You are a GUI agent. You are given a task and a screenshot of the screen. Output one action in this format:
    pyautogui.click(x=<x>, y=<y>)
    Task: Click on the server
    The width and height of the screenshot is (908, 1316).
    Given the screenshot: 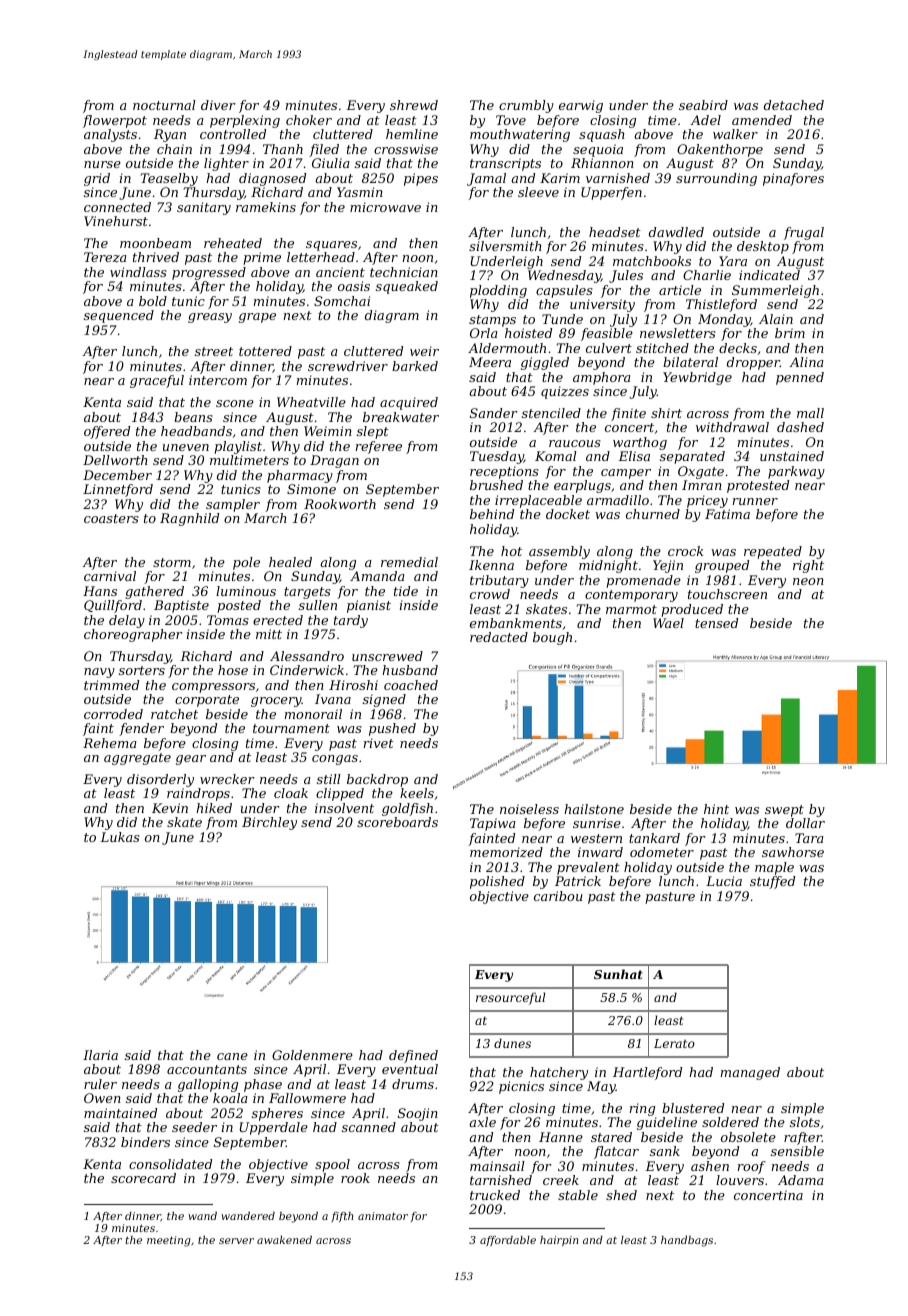 What is the action you would take?
    pyautogui.click(x=236, y=1241)
